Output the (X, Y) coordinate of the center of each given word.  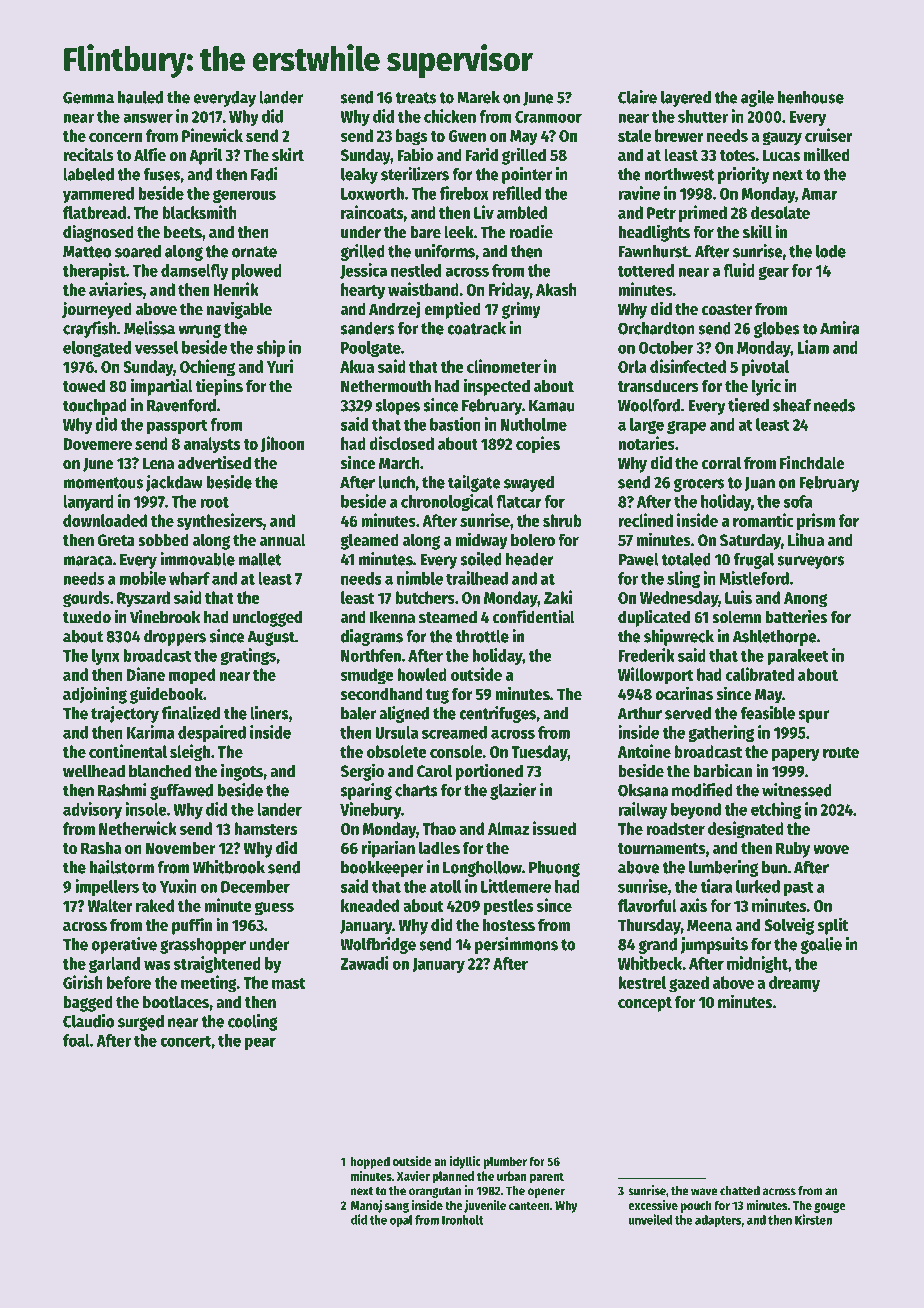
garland (114, 965)
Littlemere (516, 886)
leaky (359, 176)
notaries (646, 443)
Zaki (558, 597)
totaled (686, 559)
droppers (175, 638)
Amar (819, 194)
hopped (370, 1162)
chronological (447, 502)
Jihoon (282, 444)
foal (76, 1040)
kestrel (642, 982)
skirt (288, 154)
